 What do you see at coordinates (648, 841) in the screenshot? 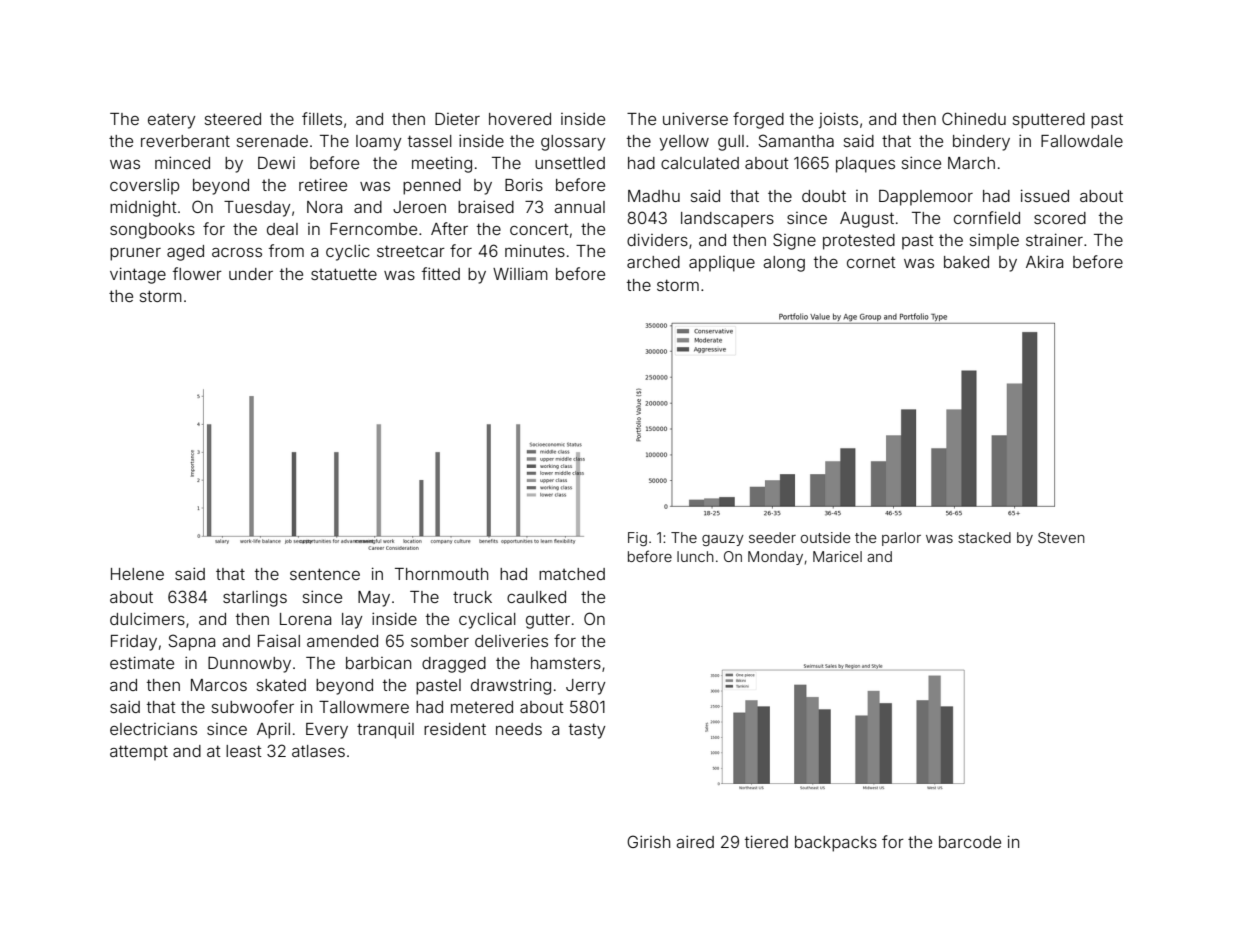
I see `Girish` at bounding box center [648, 841].
